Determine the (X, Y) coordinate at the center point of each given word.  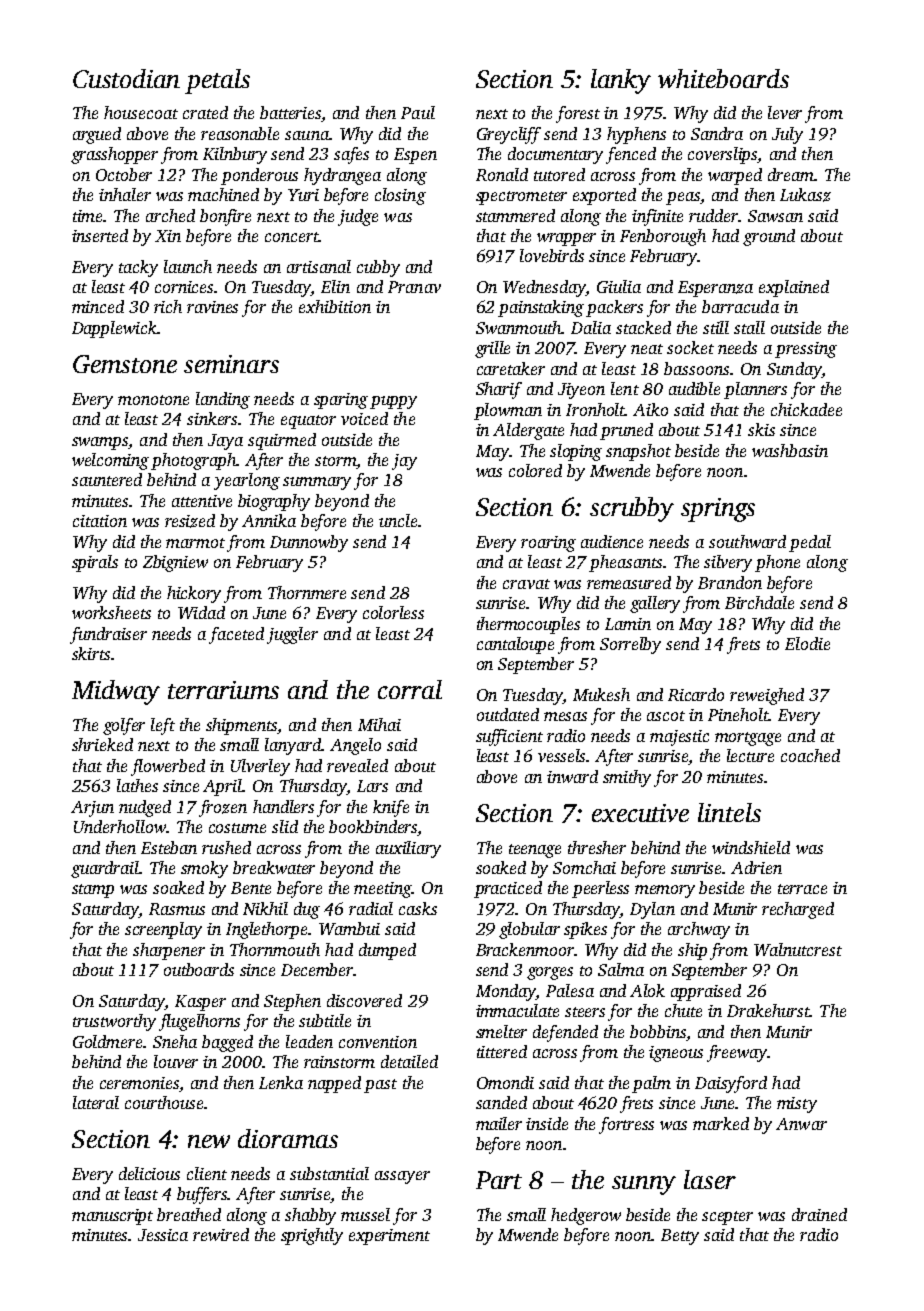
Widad (201, 612)
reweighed (767, 696)
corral (410, 689)
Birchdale (759, 602)
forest (578, 114)
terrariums (223, 690)
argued (97, 135)
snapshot (638, 452)
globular (529, 930)
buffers (202, 1195)
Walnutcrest (798, 949)
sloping (576, 452)
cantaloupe (515, 645)
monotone (153, 400)
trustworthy (114, 1022)
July (787, 135)
